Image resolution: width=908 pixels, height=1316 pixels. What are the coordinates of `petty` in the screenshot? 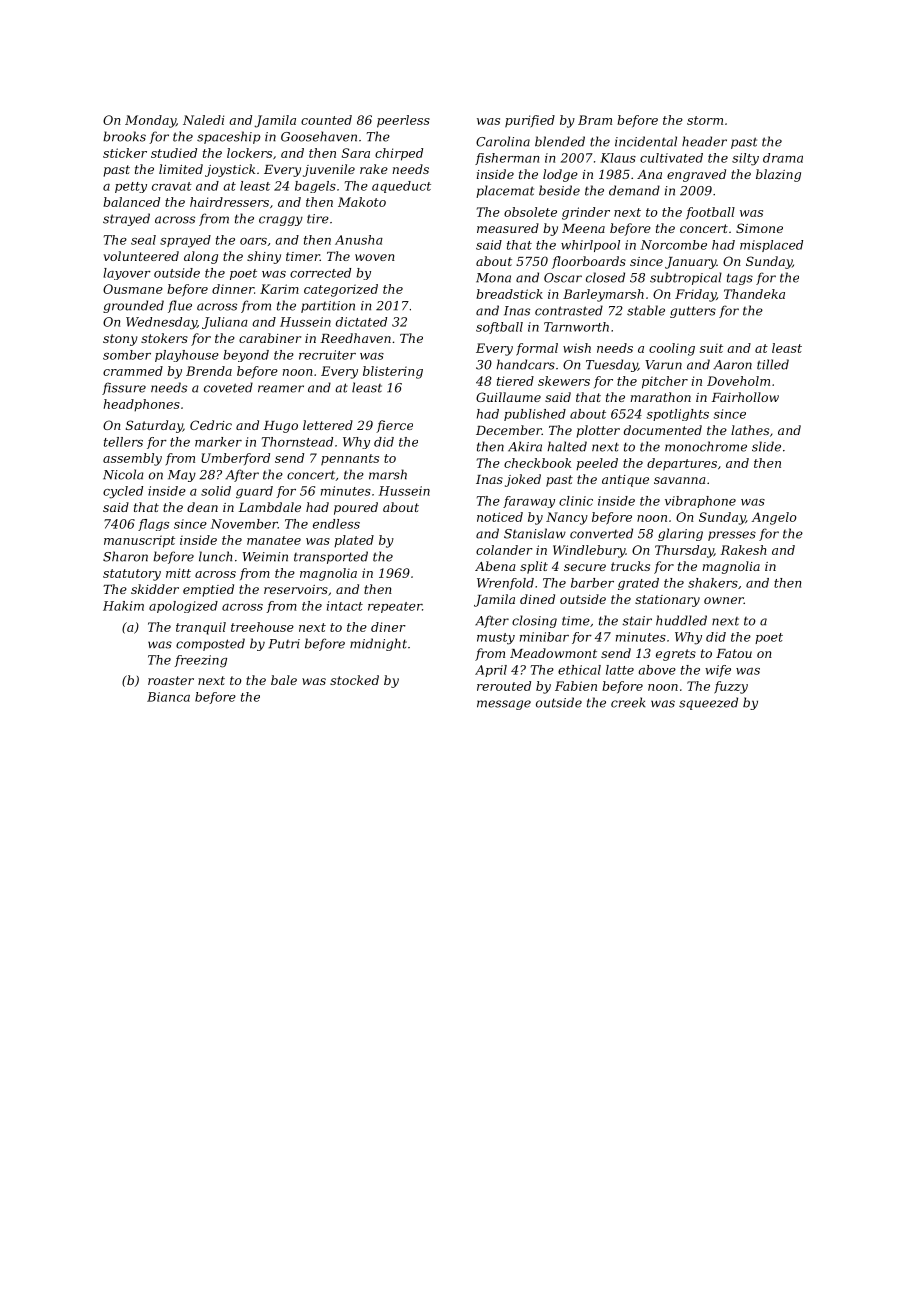 It's located at (131, 187).
